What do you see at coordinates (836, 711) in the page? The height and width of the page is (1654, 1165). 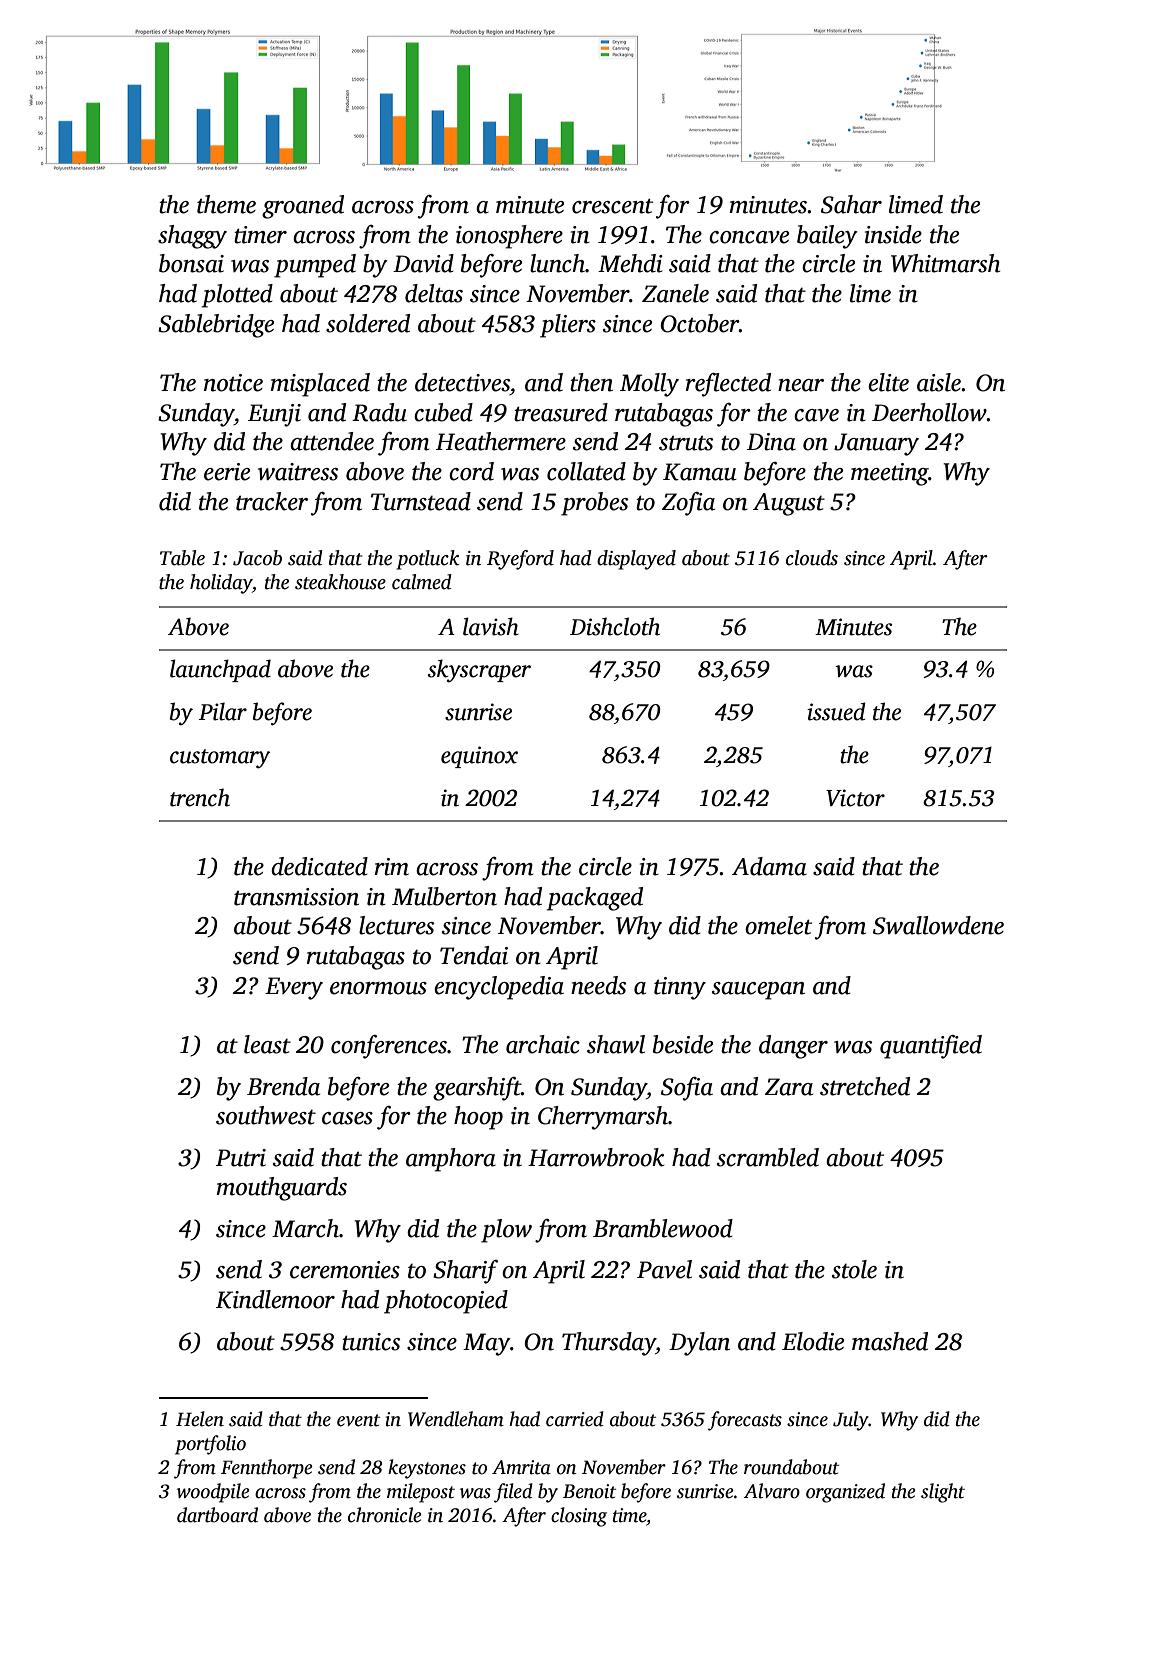 I see `issued` at bounding box center [836, 711].
